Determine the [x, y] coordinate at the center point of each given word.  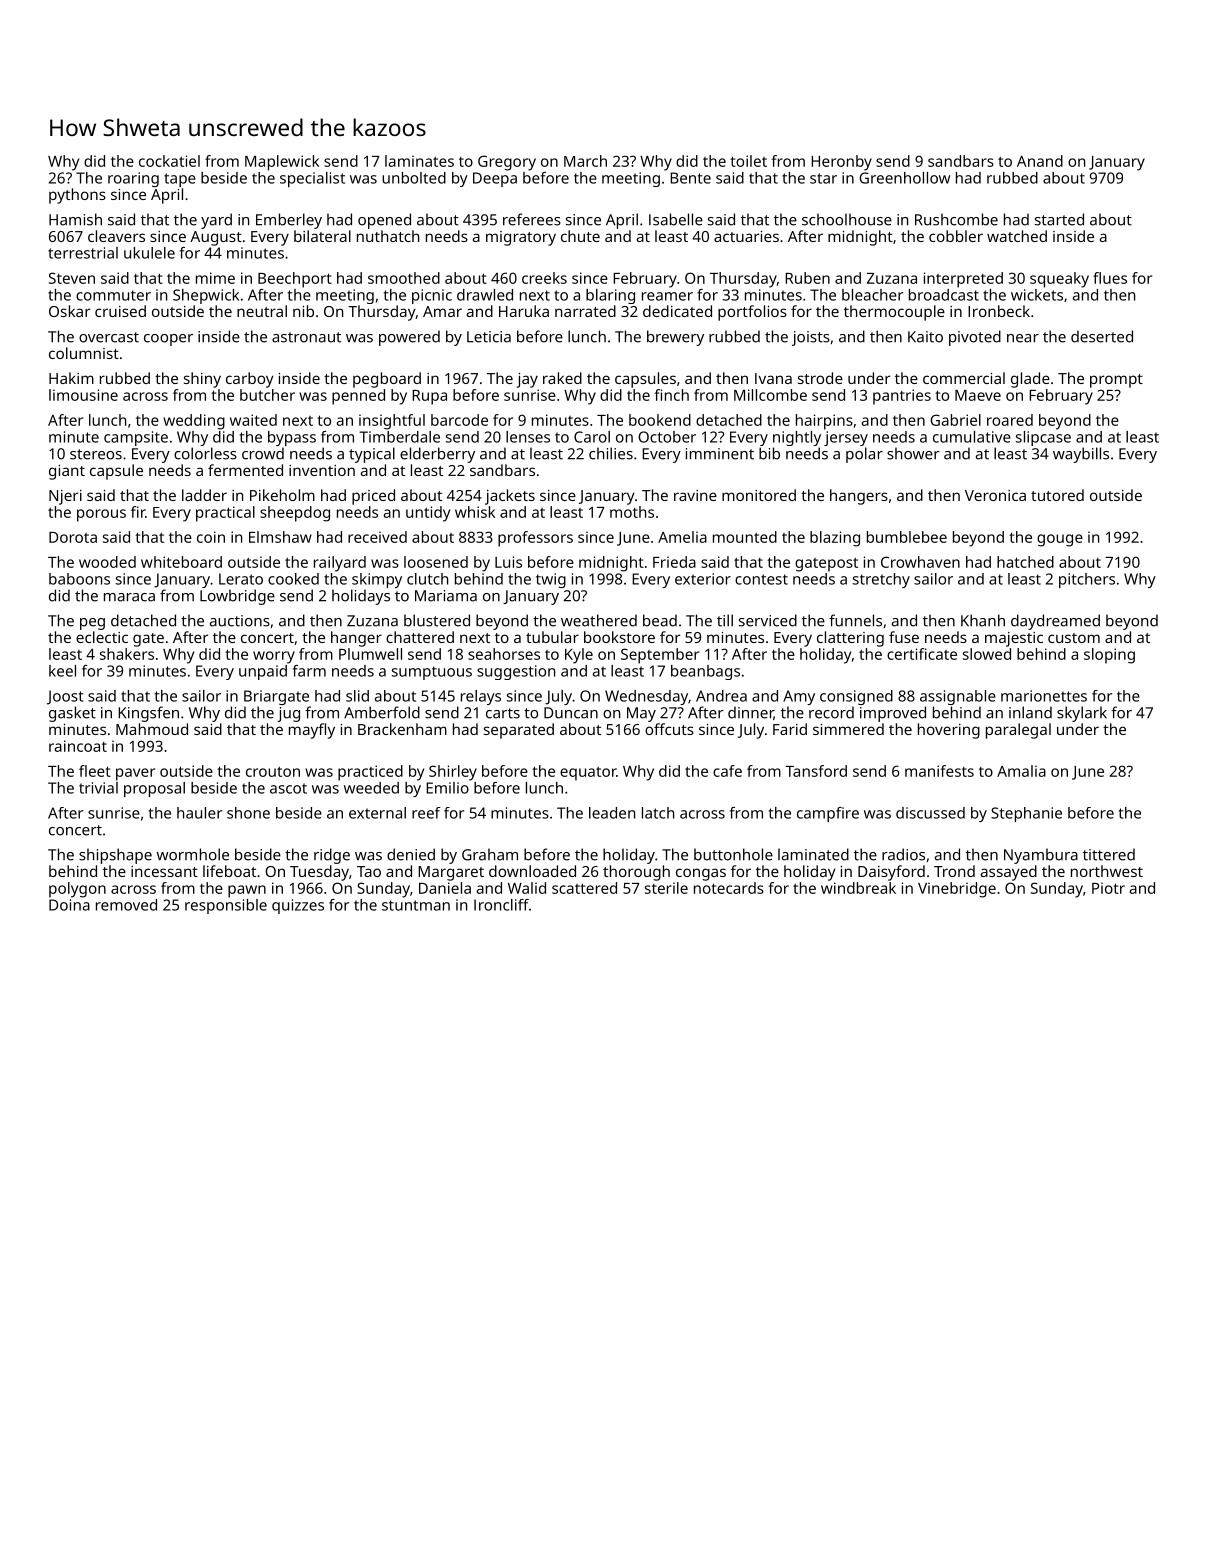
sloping [1109, 656]
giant [67, 472]
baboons [79, 579]
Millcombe [770, 395]
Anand [1040, 161]
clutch [427, 579]
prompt [1116, 381]
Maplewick [282, 163]
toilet [748, 161]
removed [126, 905]
